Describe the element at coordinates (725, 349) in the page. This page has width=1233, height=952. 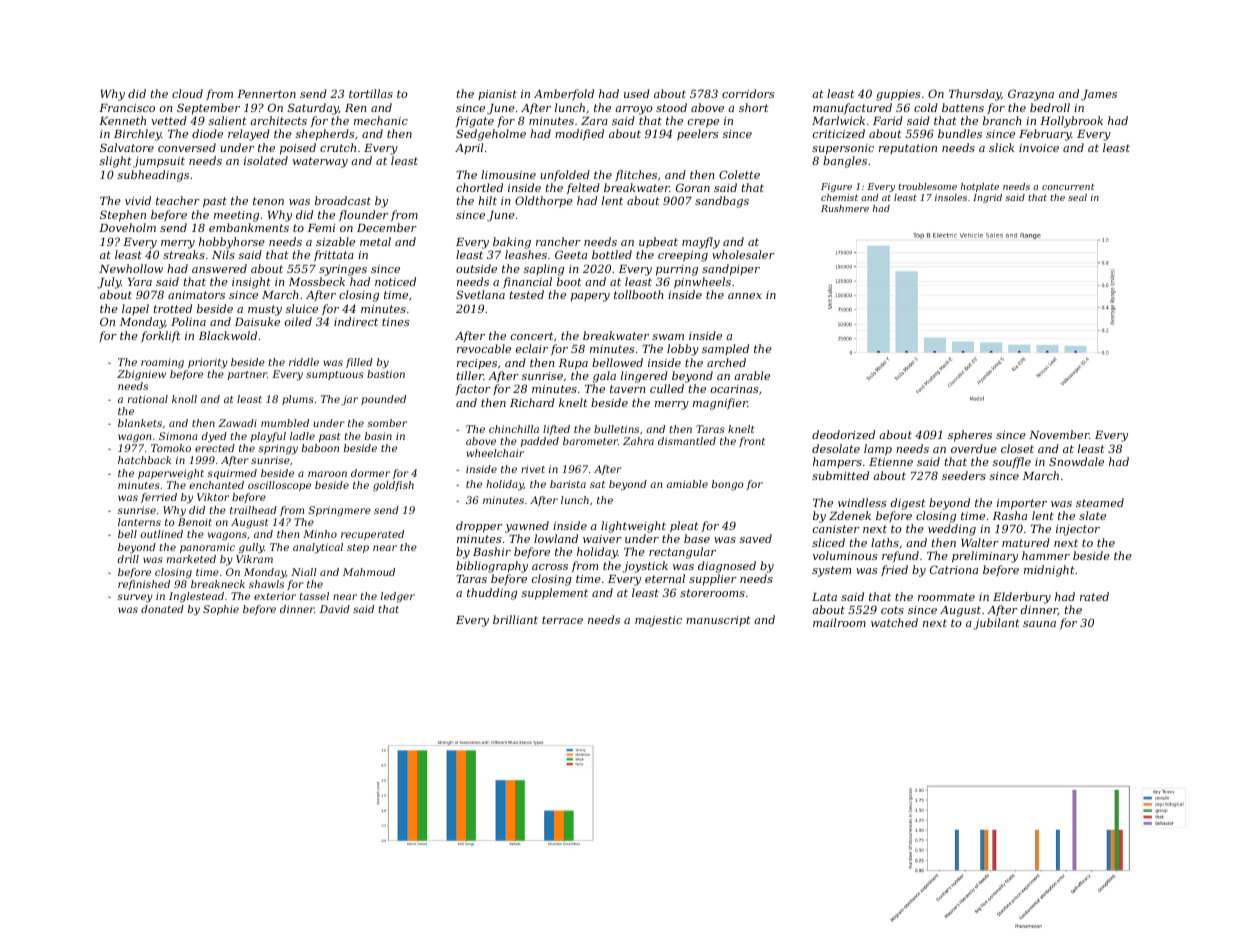
I see `sampled` at that location.
